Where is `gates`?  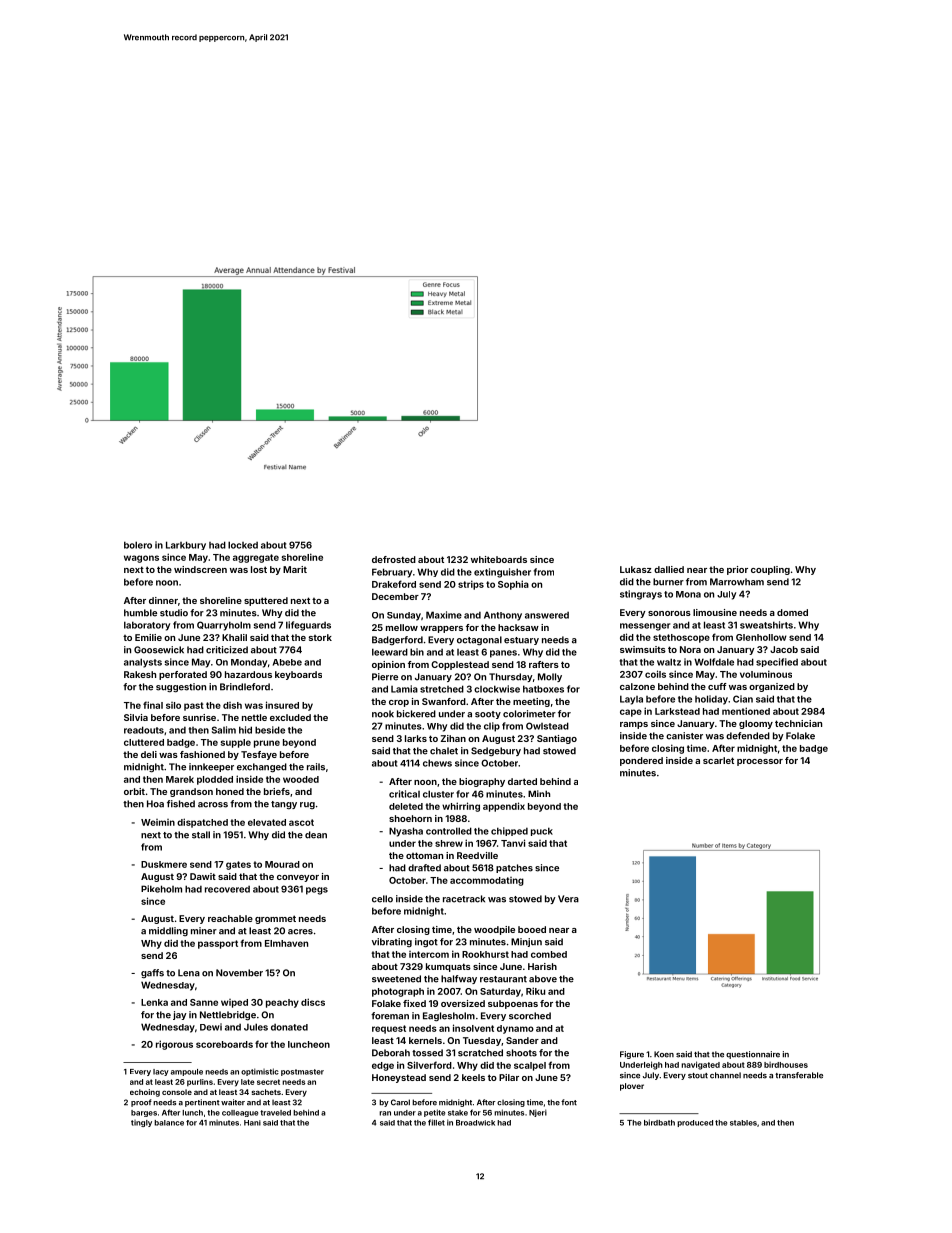
gates is located at coordinates (238, 865).
